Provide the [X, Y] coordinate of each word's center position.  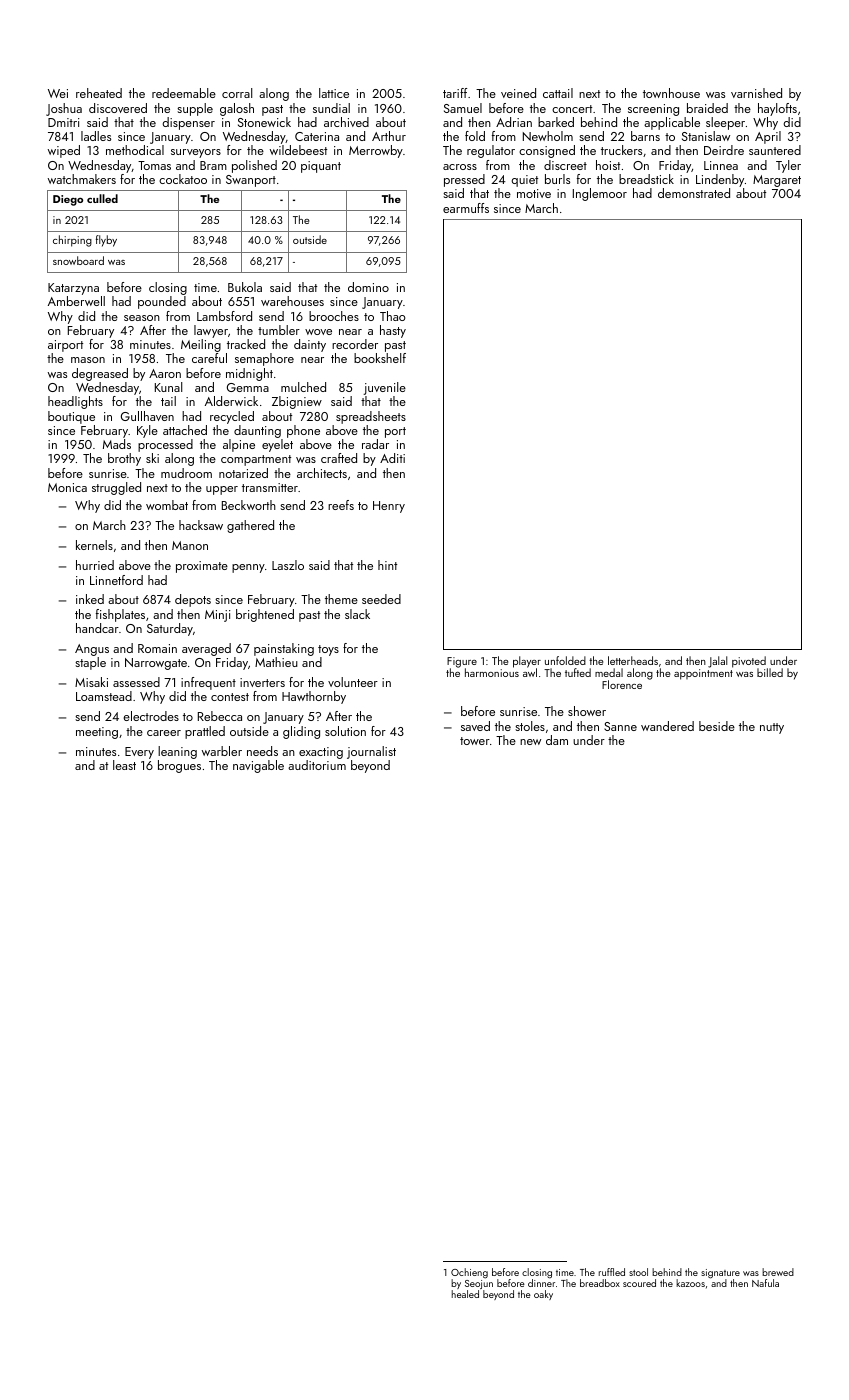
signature [720, 1274]
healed [465, 1294]
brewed [778, 1272]
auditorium [317, 765]
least [124, 765]
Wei [58, 93]
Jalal [717, 662]
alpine [239, 445]
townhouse [671, 93]
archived [346, 122]
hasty [393, 331]
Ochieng [469, 1273]
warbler [222, 751]
